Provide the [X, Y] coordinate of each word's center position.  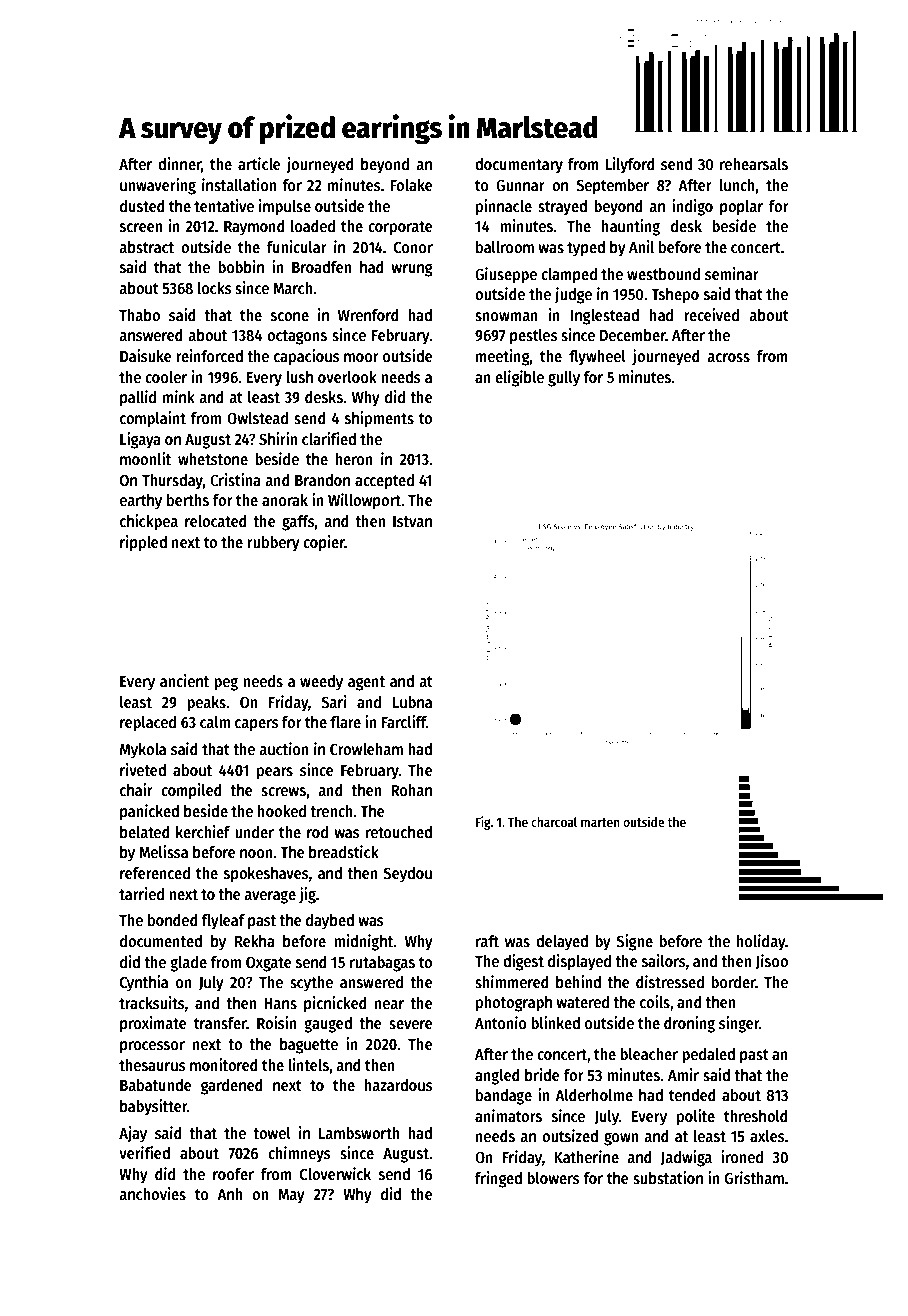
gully [564, 379]
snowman [506, 317]
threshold [756, 1116]
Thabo [139, 315]
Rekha [255, 941]
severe [411, 1025]
